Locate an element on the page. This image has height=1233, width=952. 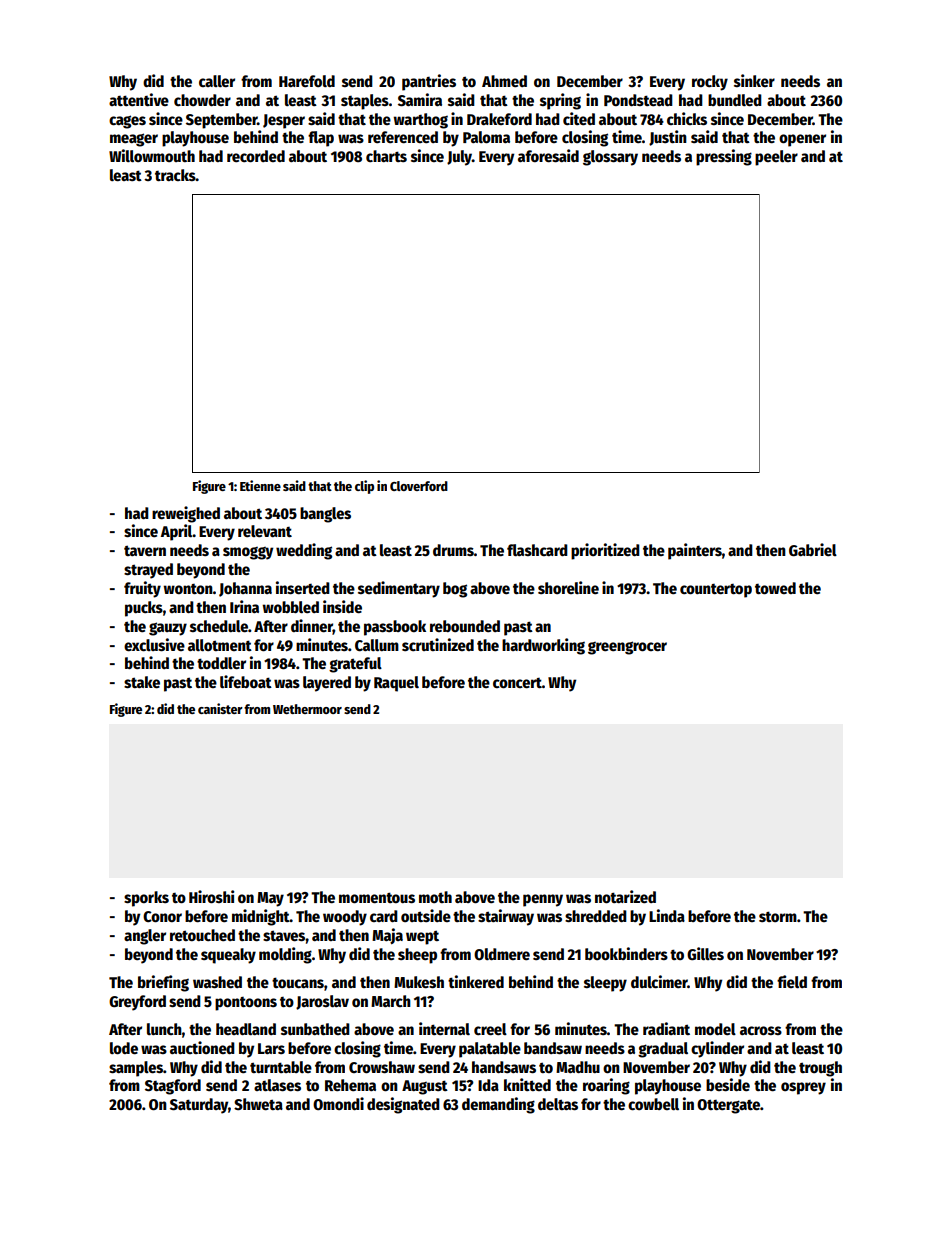
drums is located at coordinates (453, 550).
